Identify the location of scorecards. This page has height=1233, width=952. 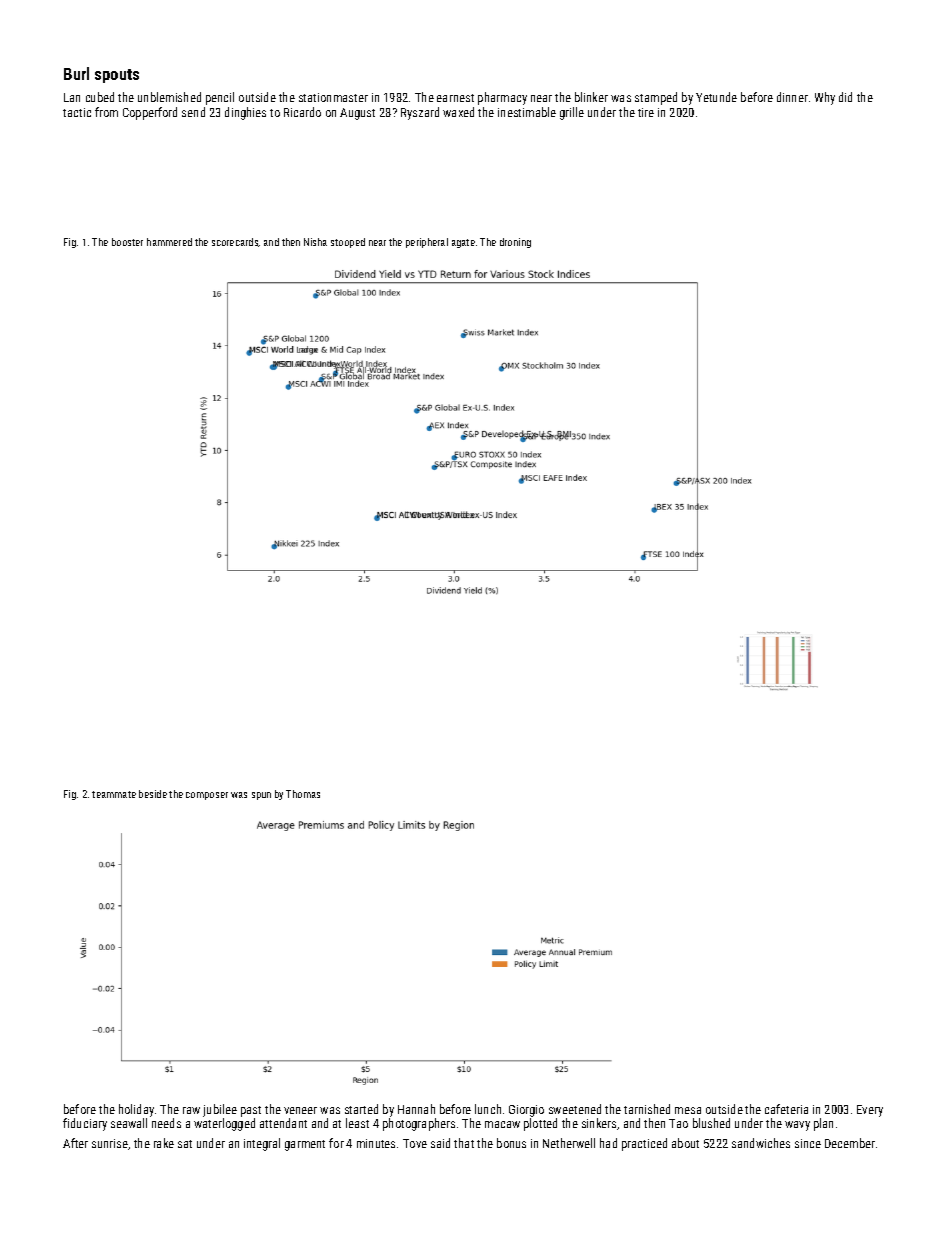
(235, 242).
